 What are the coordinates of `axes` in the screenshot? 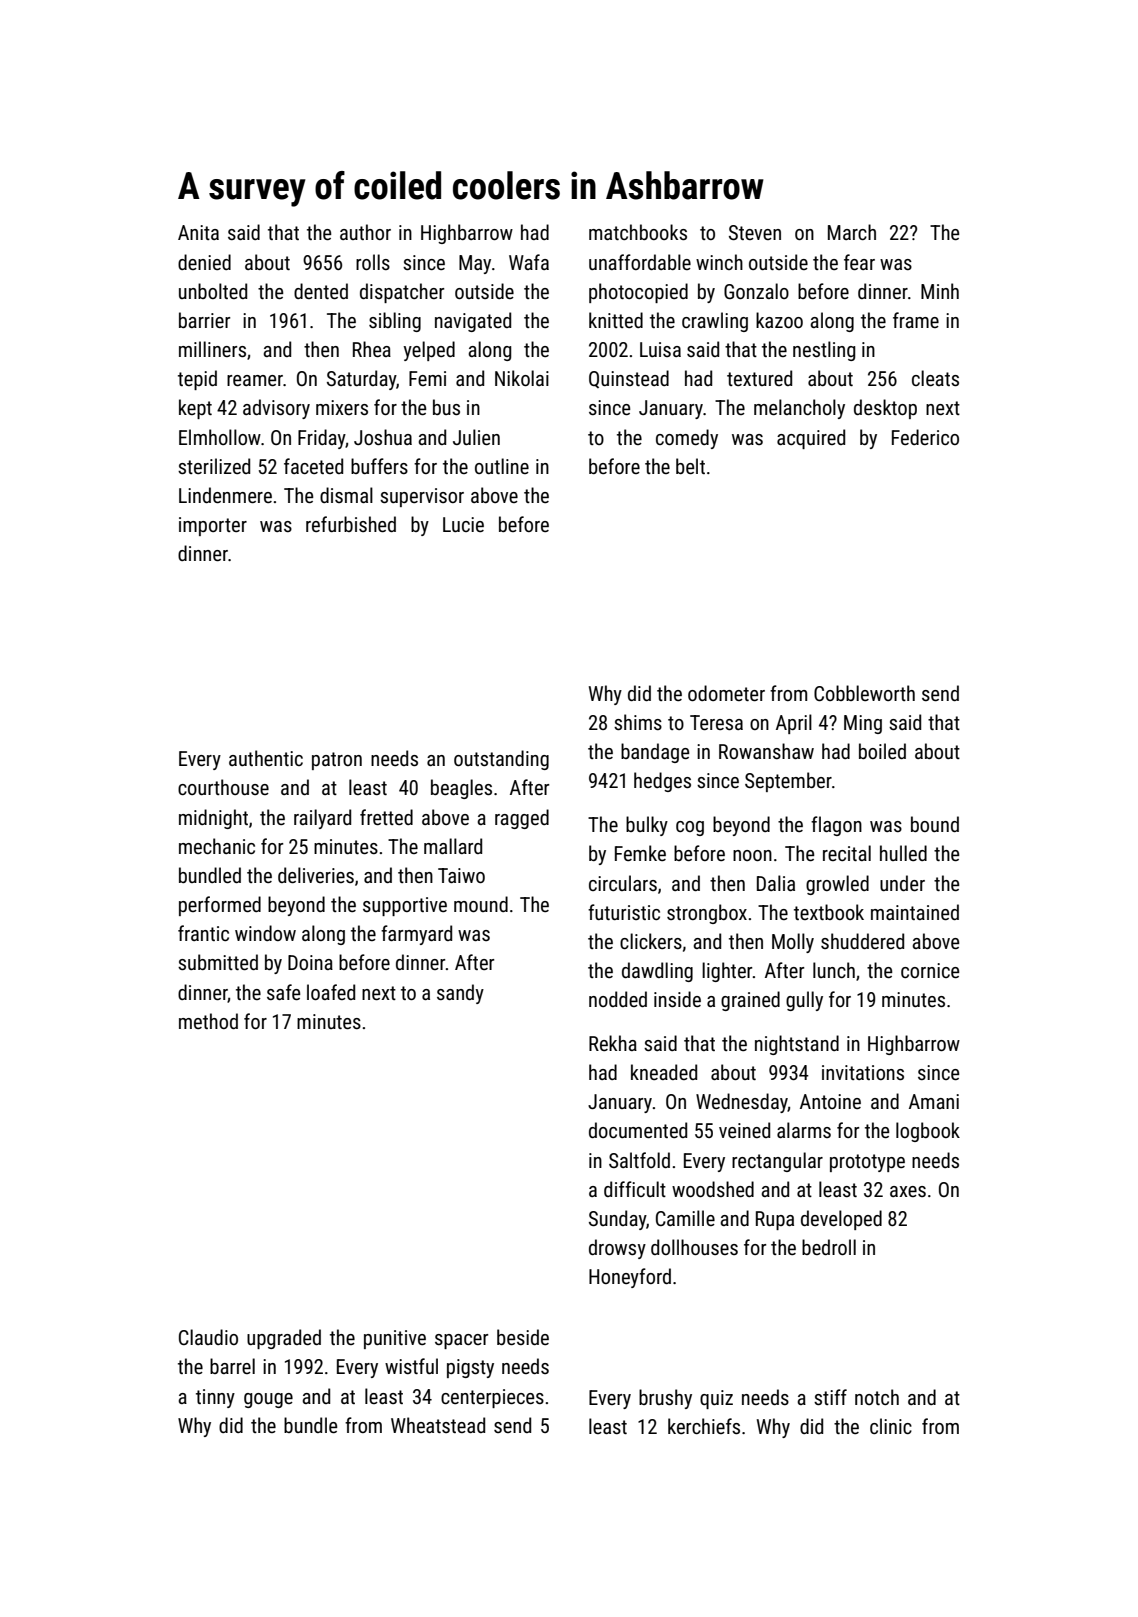 It's located at (908, 1191).
